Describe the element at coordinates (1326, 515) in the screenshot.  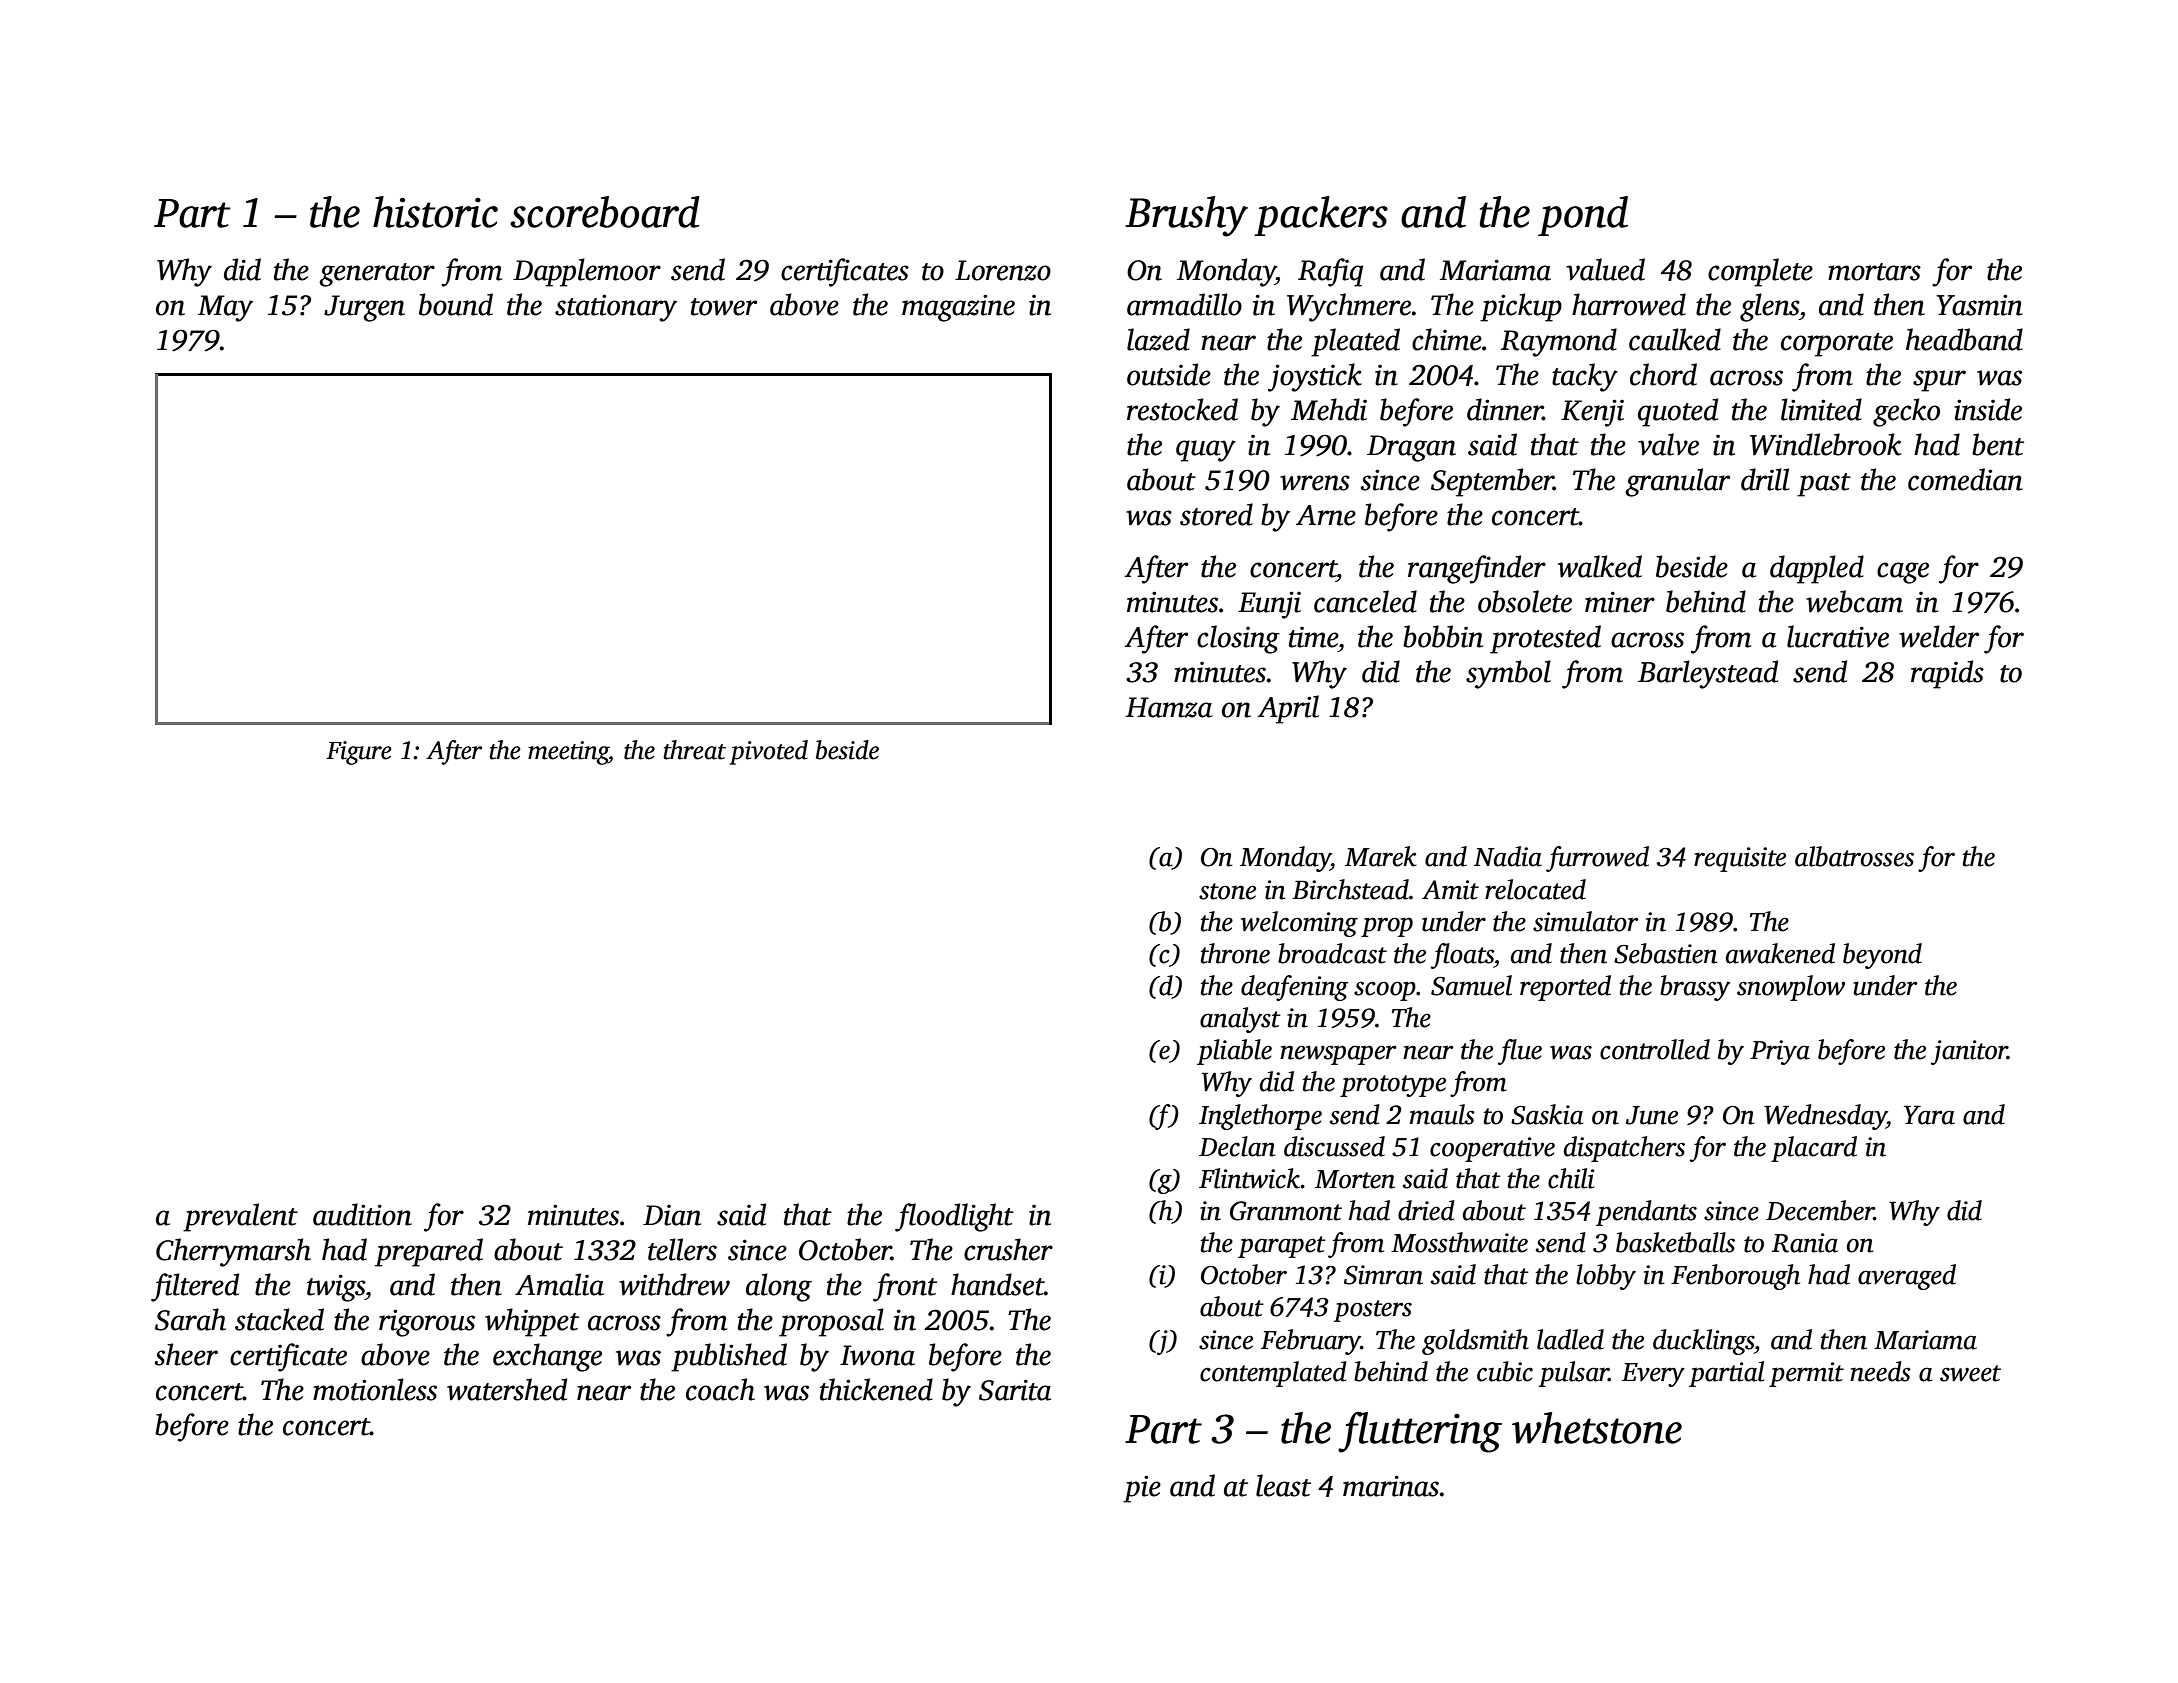
I see `Arne` at that location.
